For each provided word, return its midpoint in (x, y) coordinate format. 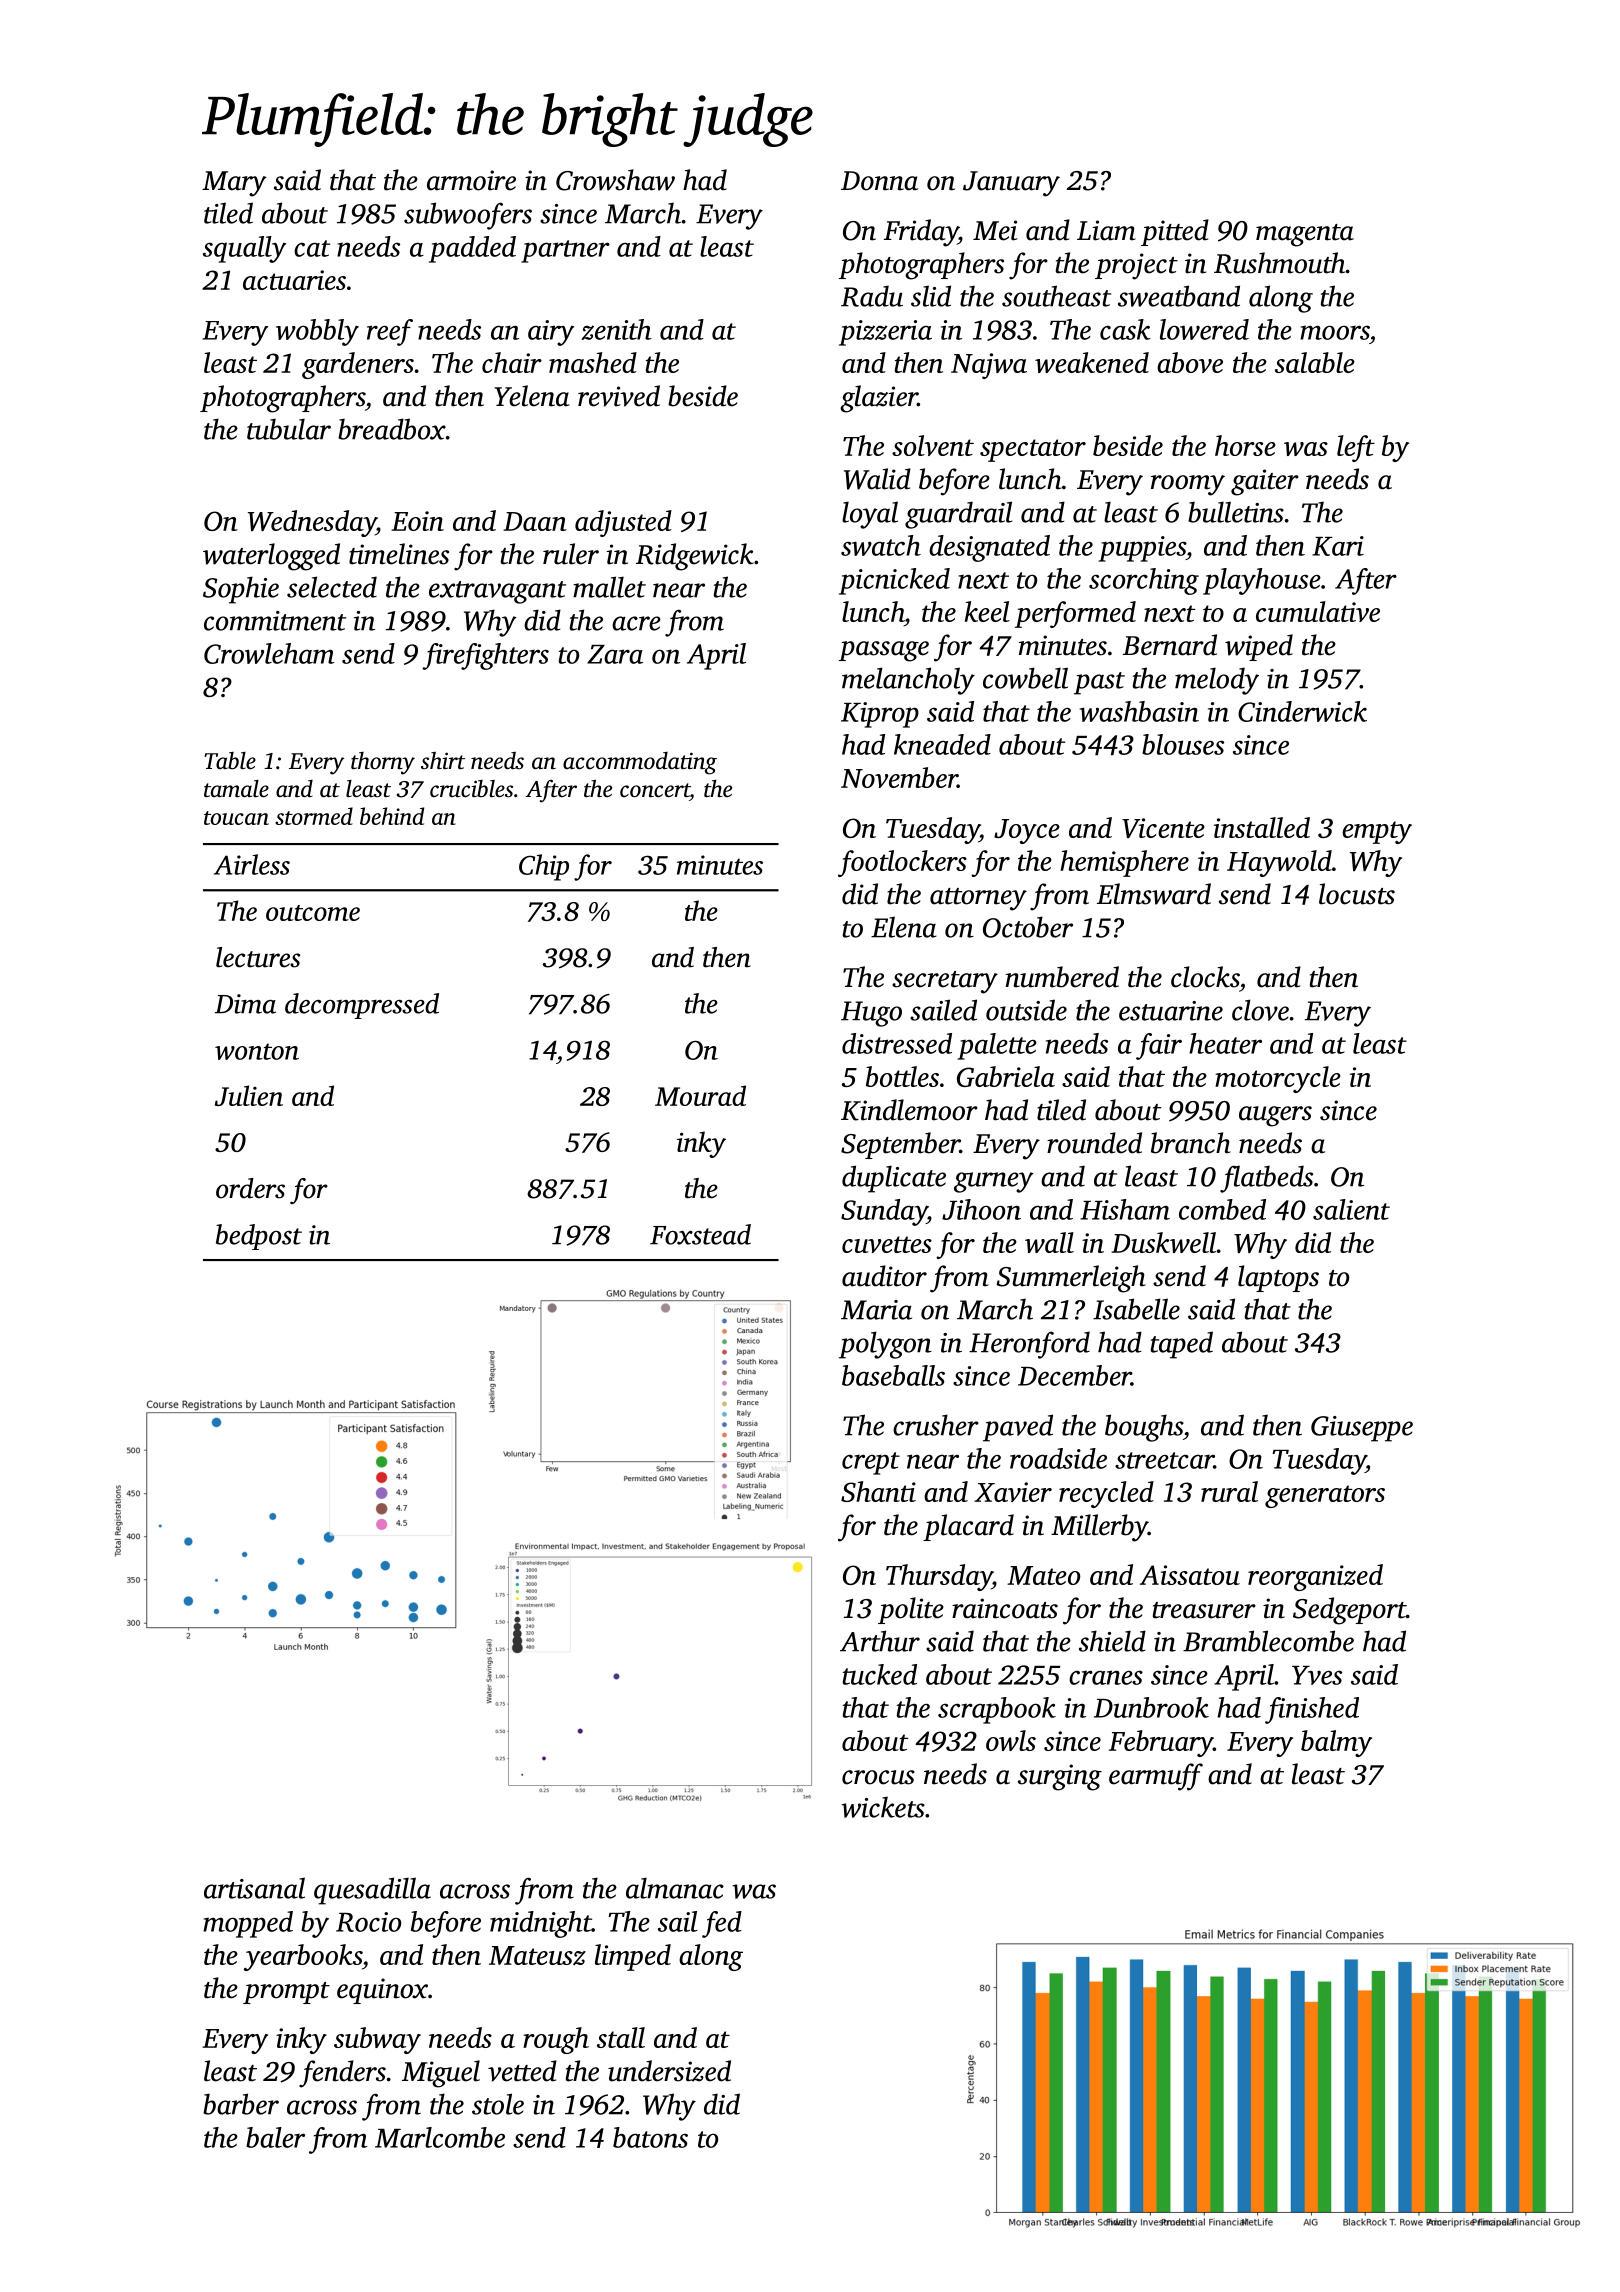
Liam (1106, 230)
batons (650, 2137)
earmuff (1156, 1777)
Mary (234, 184)
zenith (617, 329)
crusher (936, 1425)
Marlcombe (440, 2137)
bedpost (259, 1237)
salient (1351, 1209)
